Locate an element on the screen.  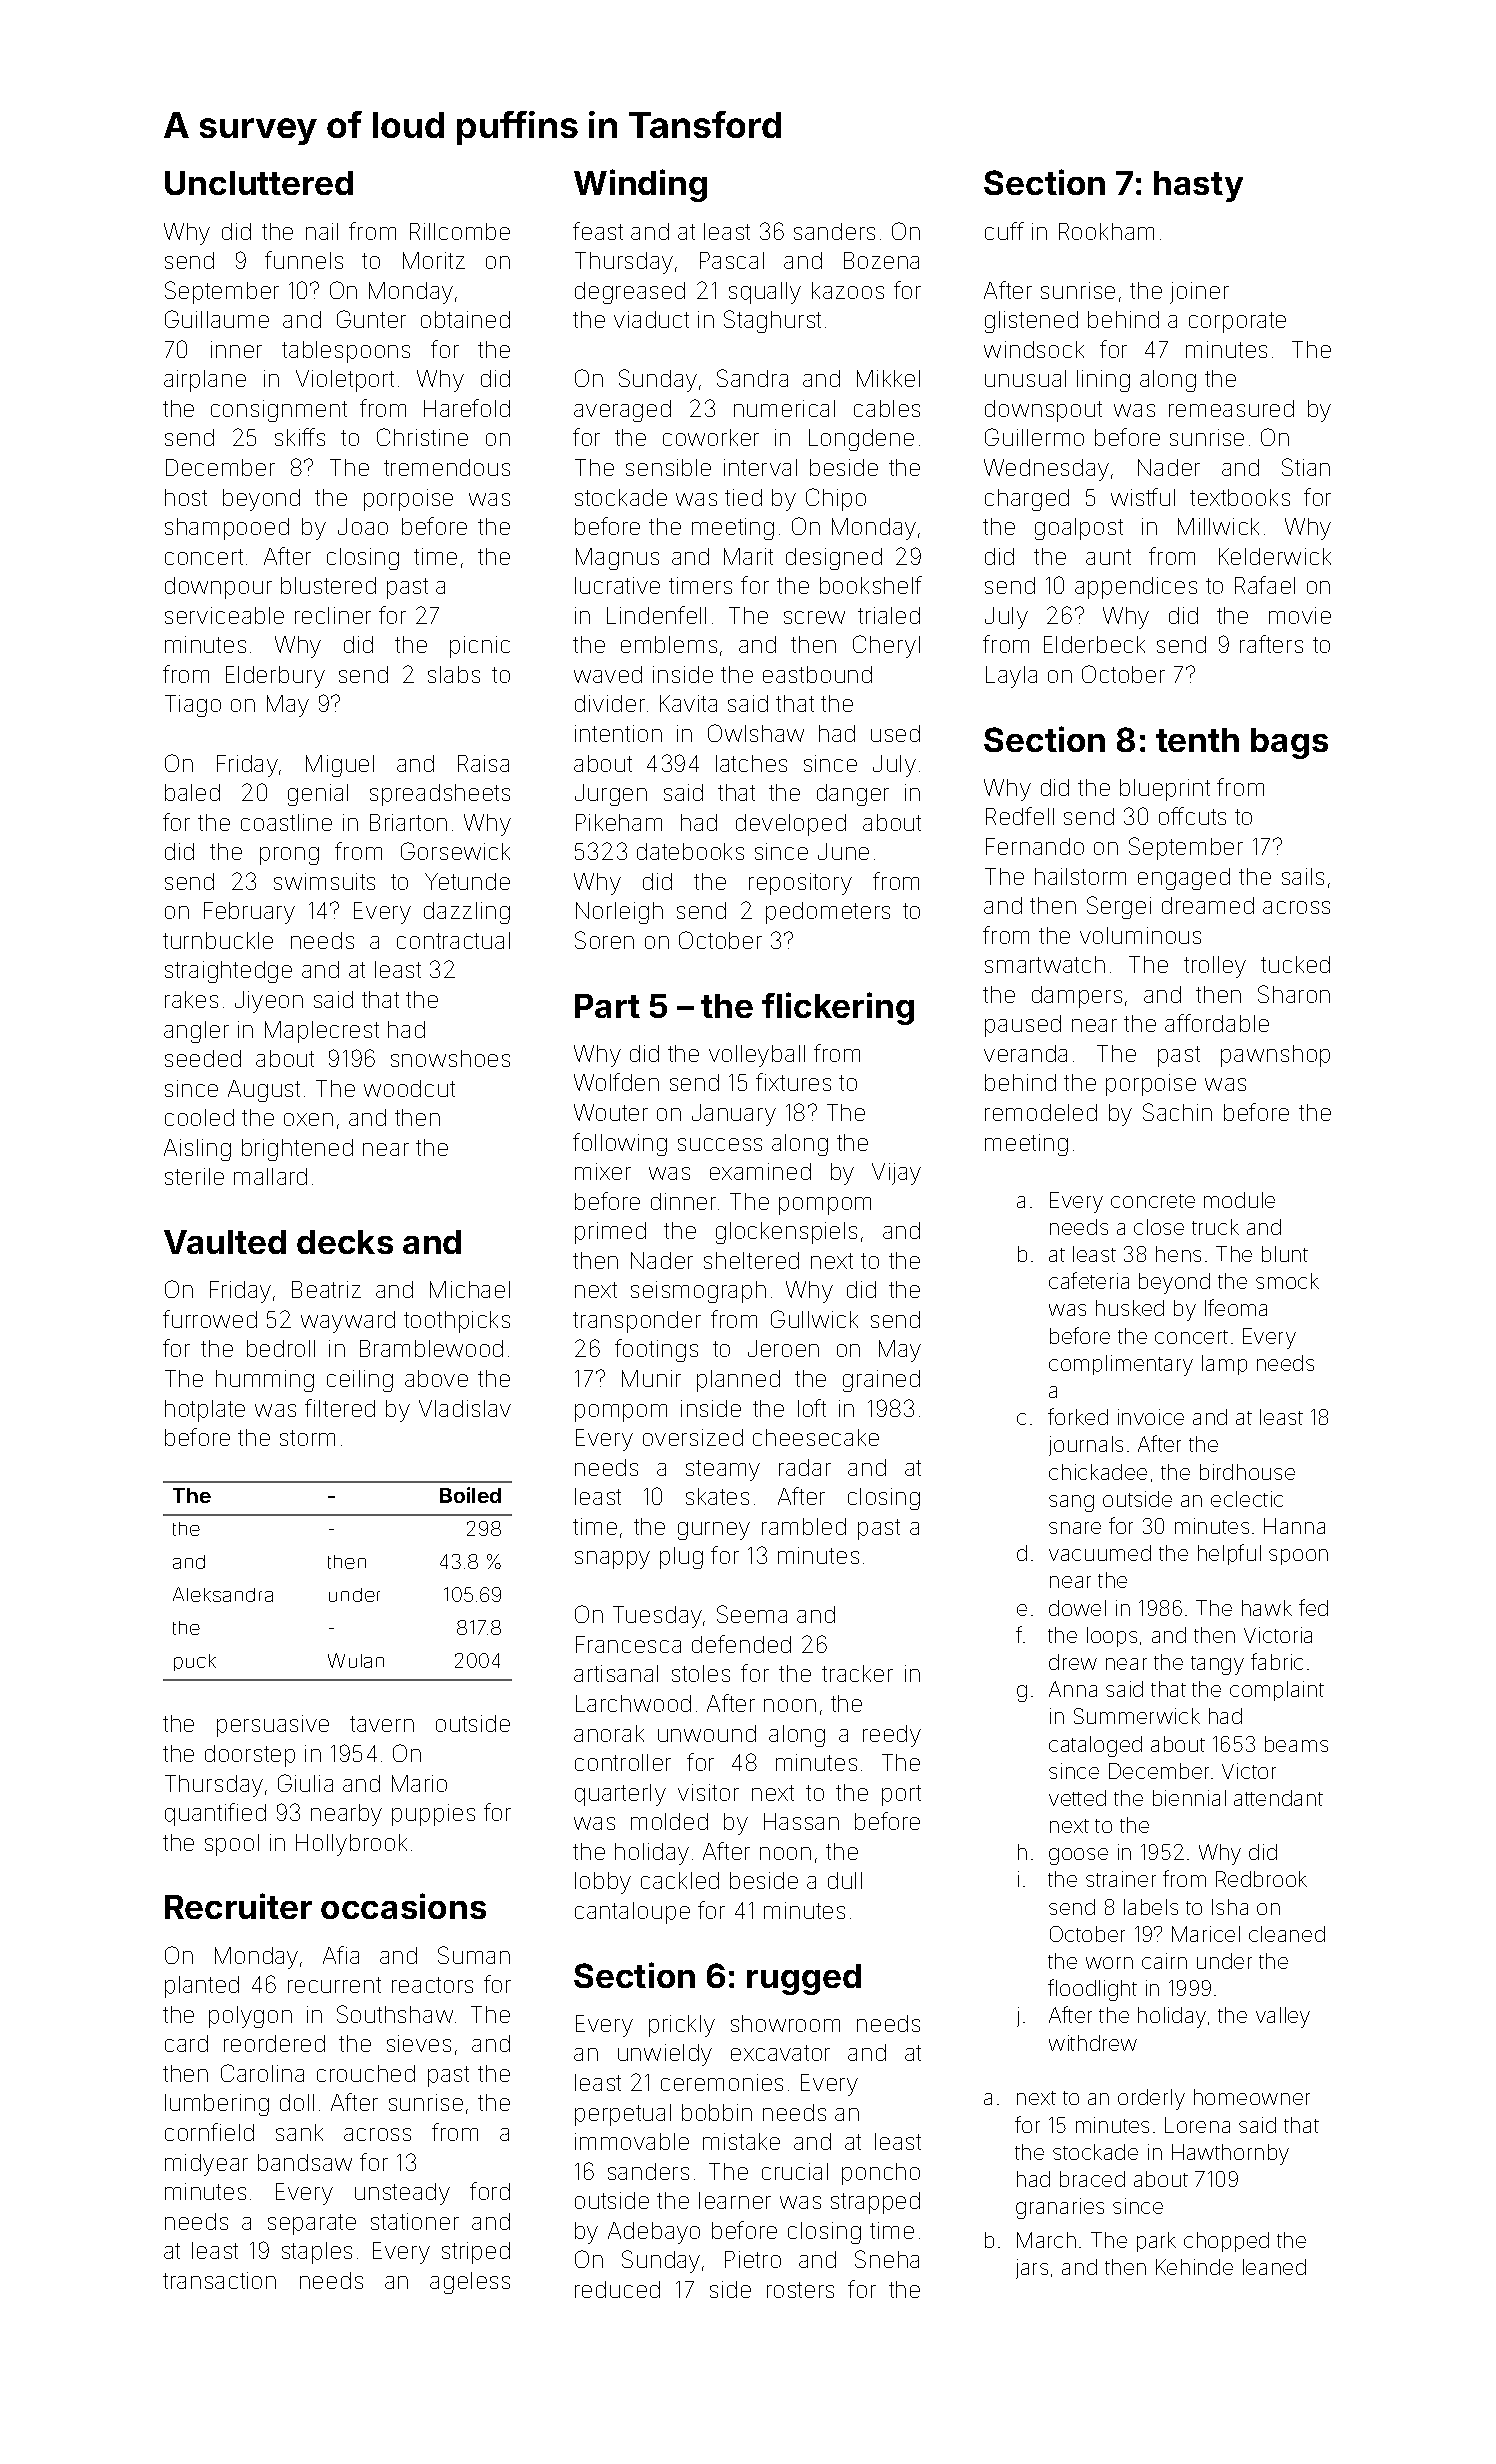
danger is located at coordinates (853, 795).
